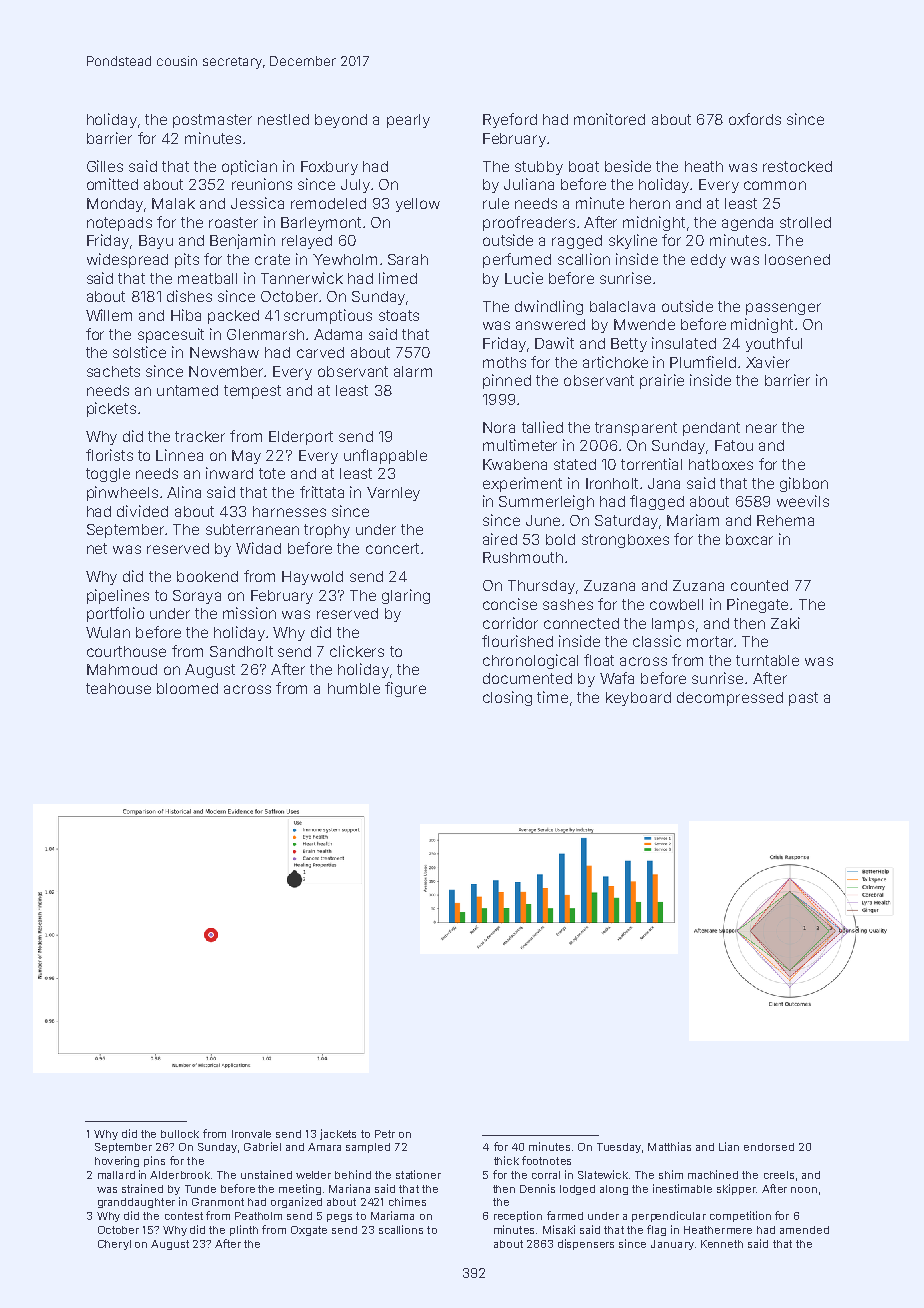 This screenshot has height=1308, width=924. What do you see at coordinates (408, 121) in the screenshot?
I see `pearly` at bounding box center [408, 121].
